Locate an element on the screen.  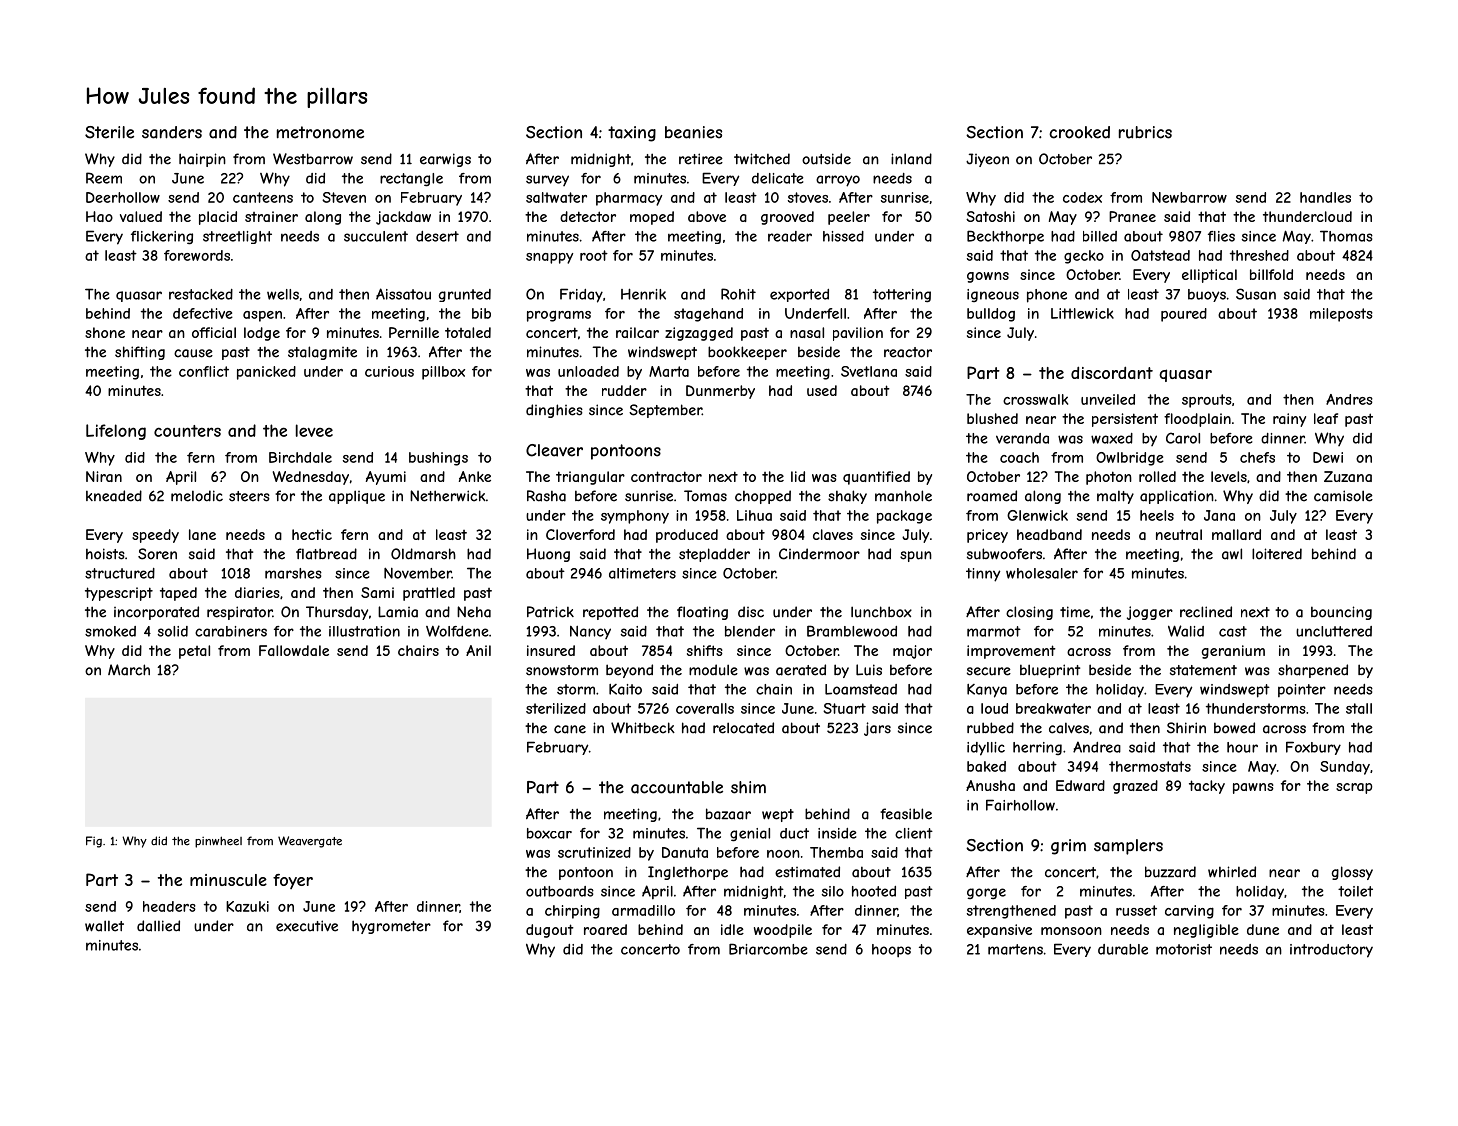
wallet is located at coordinates (104, 926).
